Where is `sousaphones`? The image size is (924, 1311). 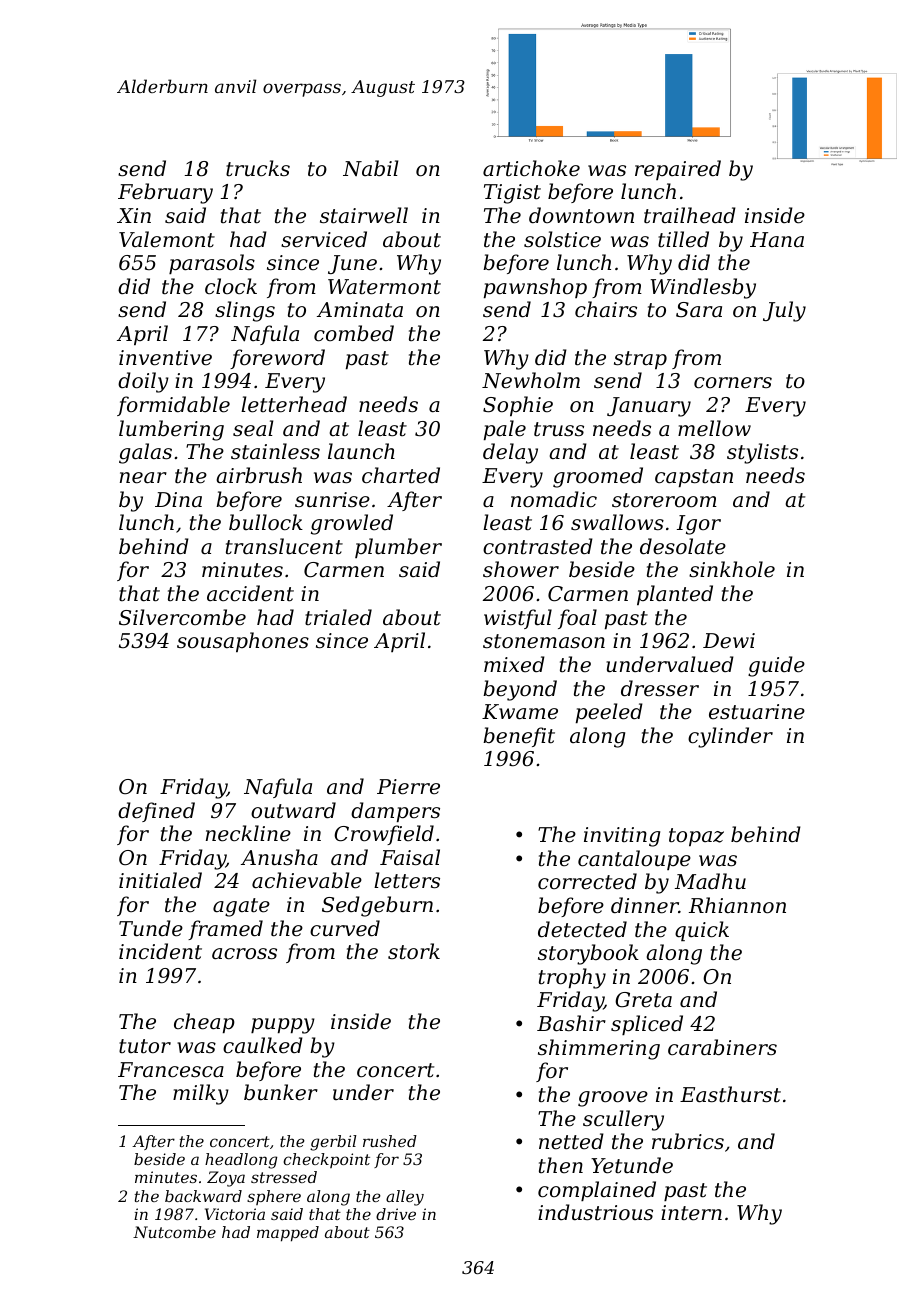
sousaphones is located at coordinates (243, 642).
